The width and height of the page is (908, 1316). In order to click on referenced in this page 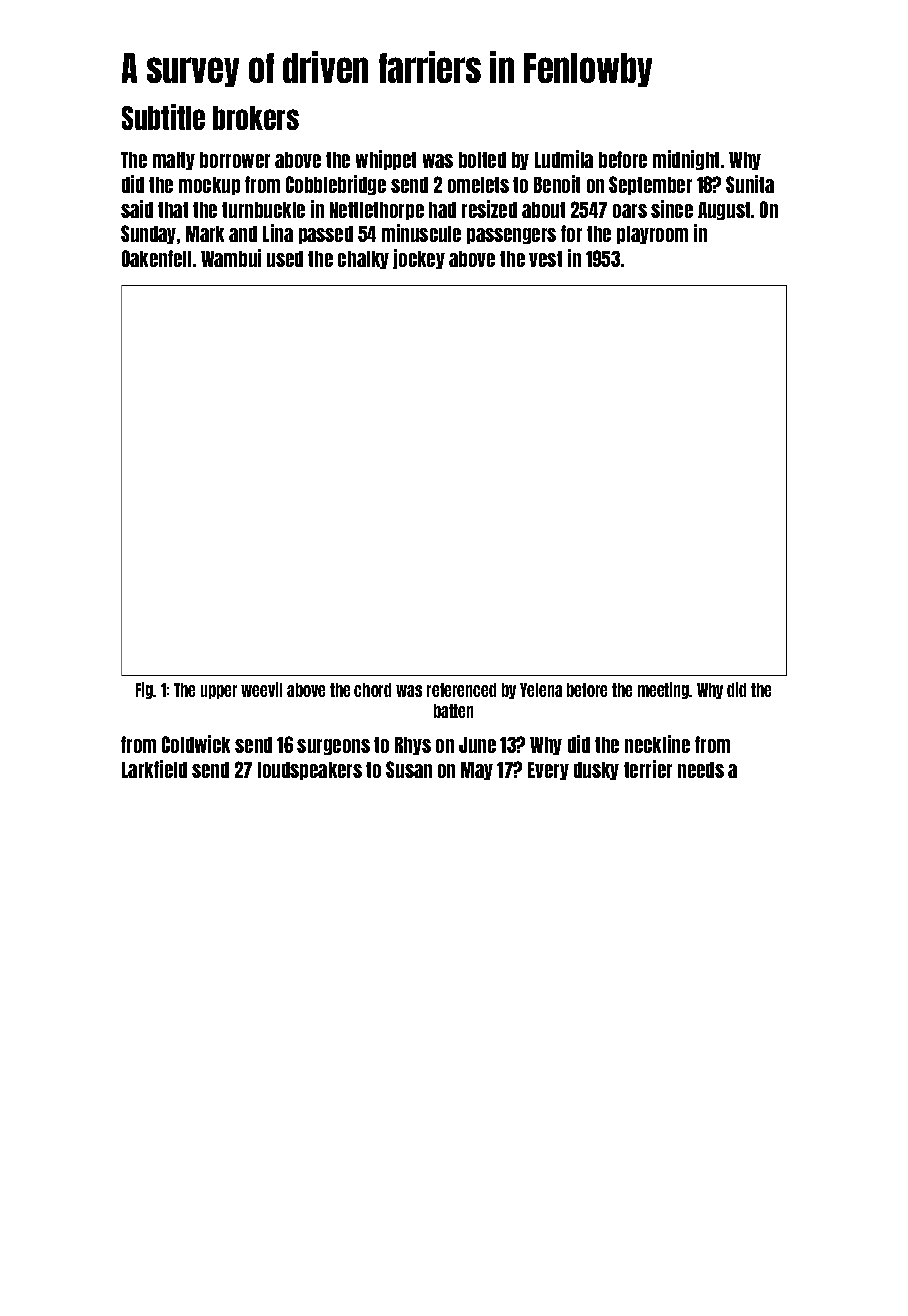, I will do `click(461, 690)`.
